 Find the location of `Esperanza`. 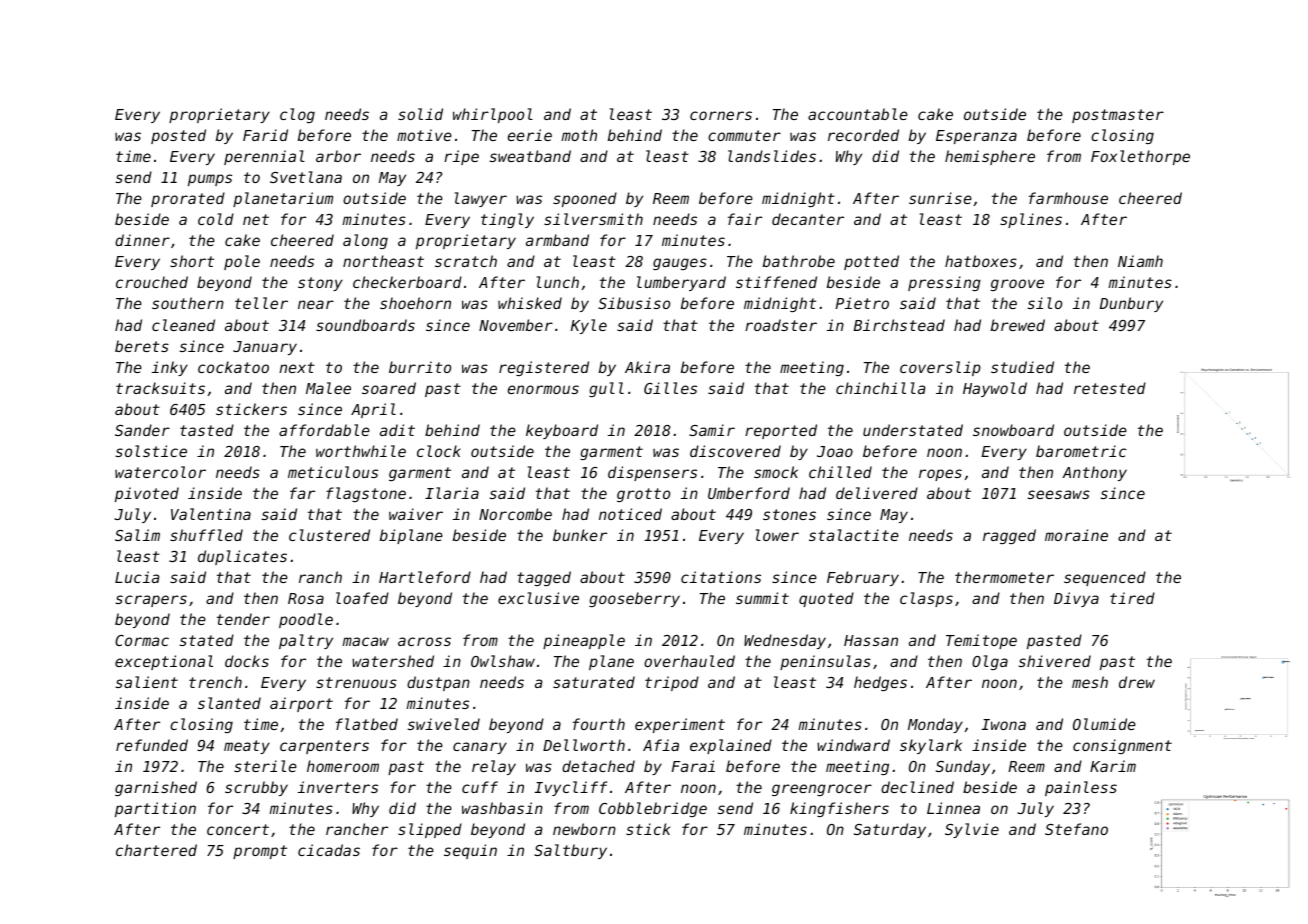

Esperanza is located at coordinates (976, 137).
